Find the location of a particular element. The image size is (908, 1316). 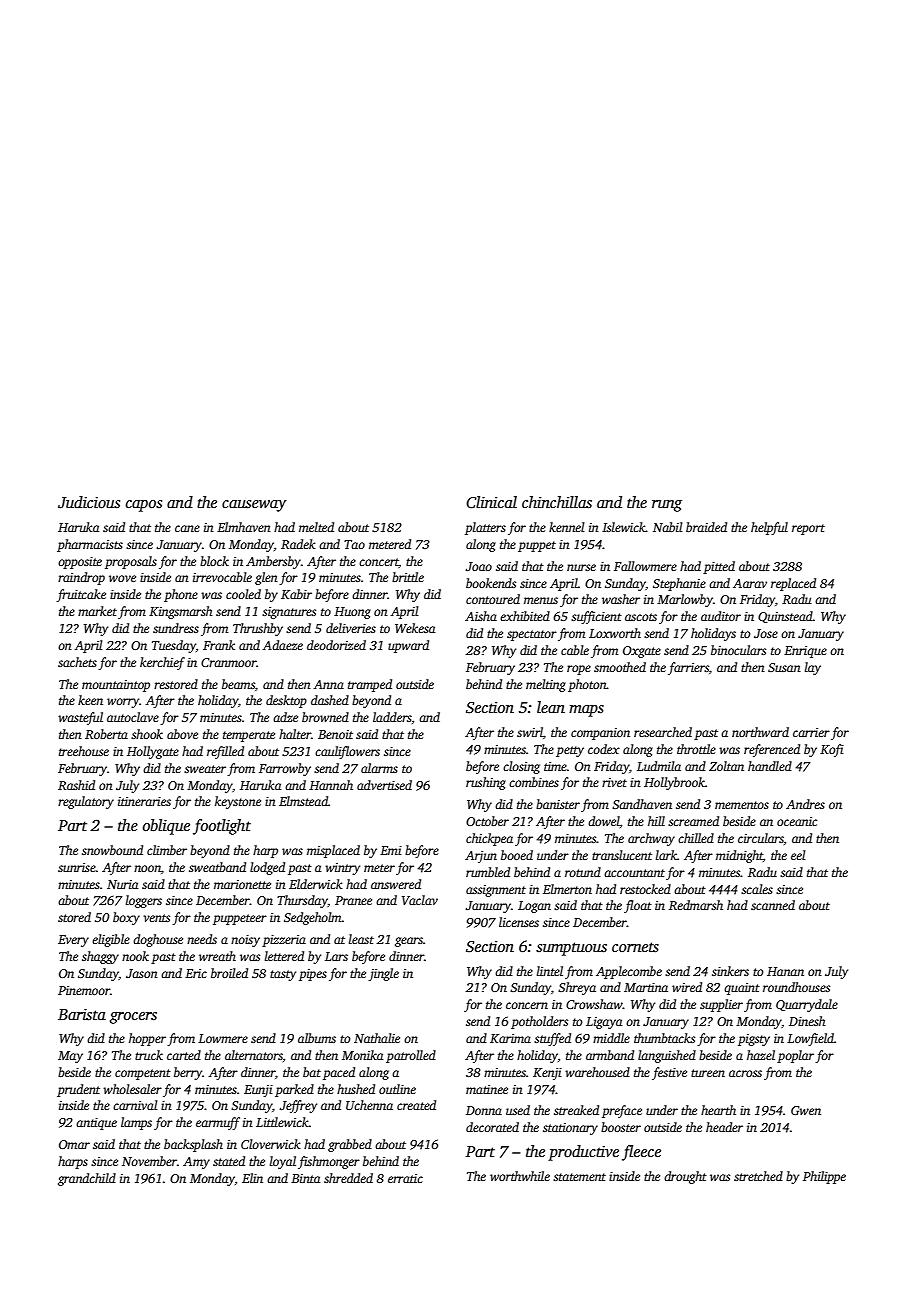

braided is located at coordinates (706, 527).
